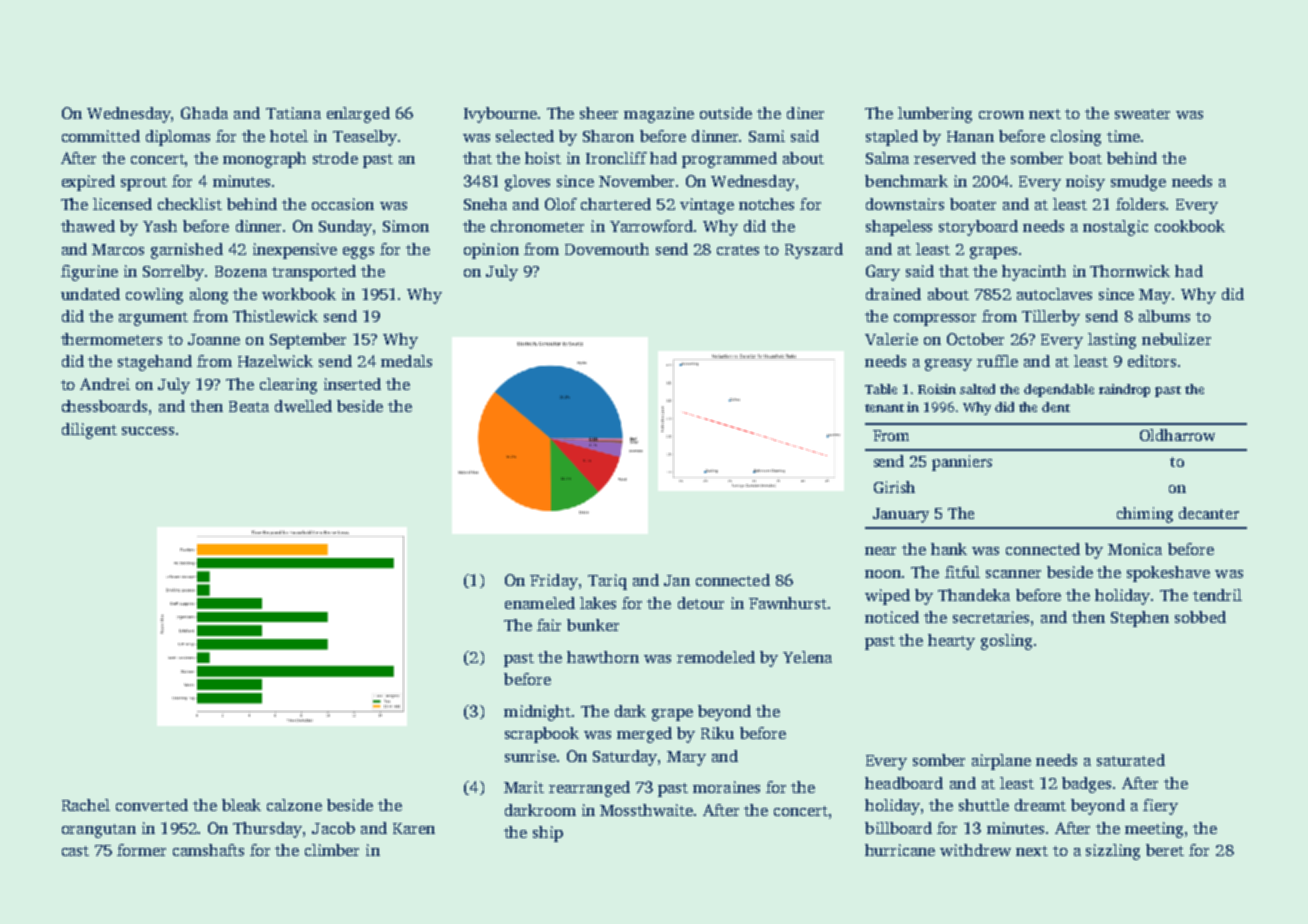  What do you see at coordinates (884, 408) in the screenshot?
I see `tenant` at bounding box center [884, 408].
